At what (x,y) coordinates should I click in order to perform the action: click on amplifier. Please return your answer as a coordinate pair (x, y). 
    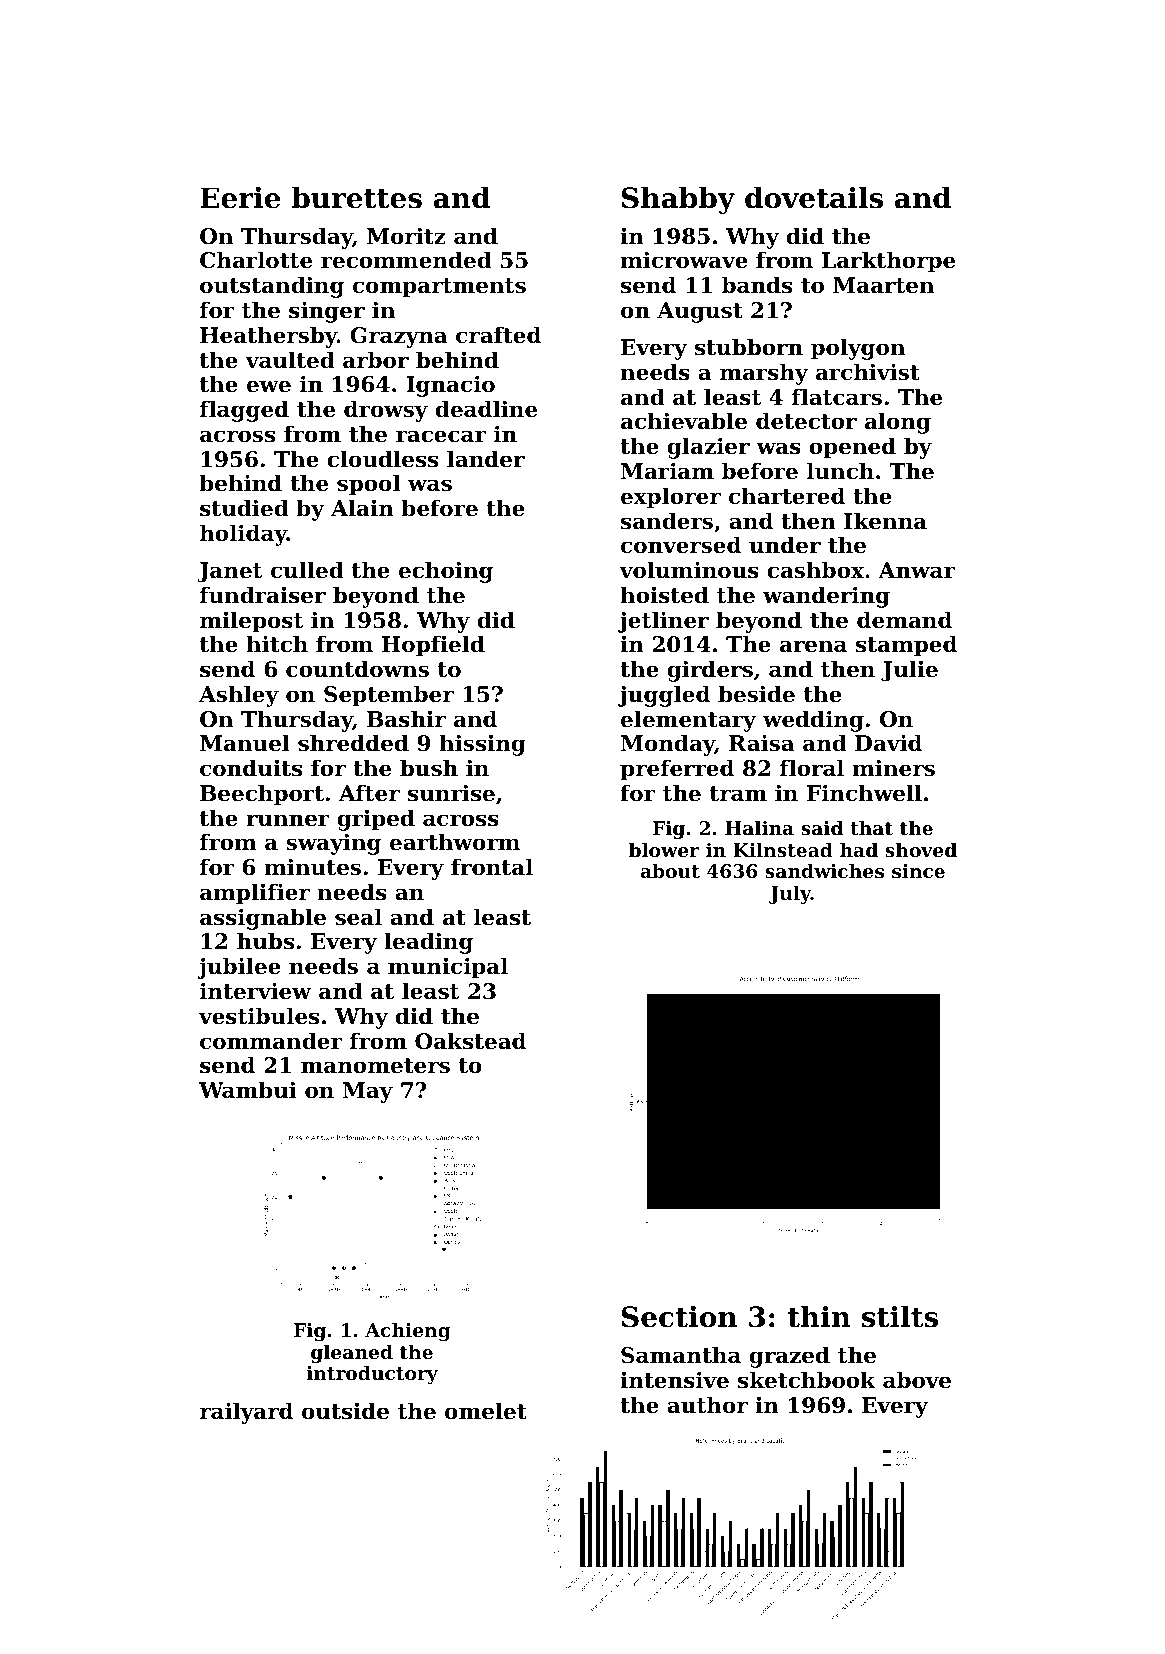
    Looking at the image, I should click on (255, 894).
